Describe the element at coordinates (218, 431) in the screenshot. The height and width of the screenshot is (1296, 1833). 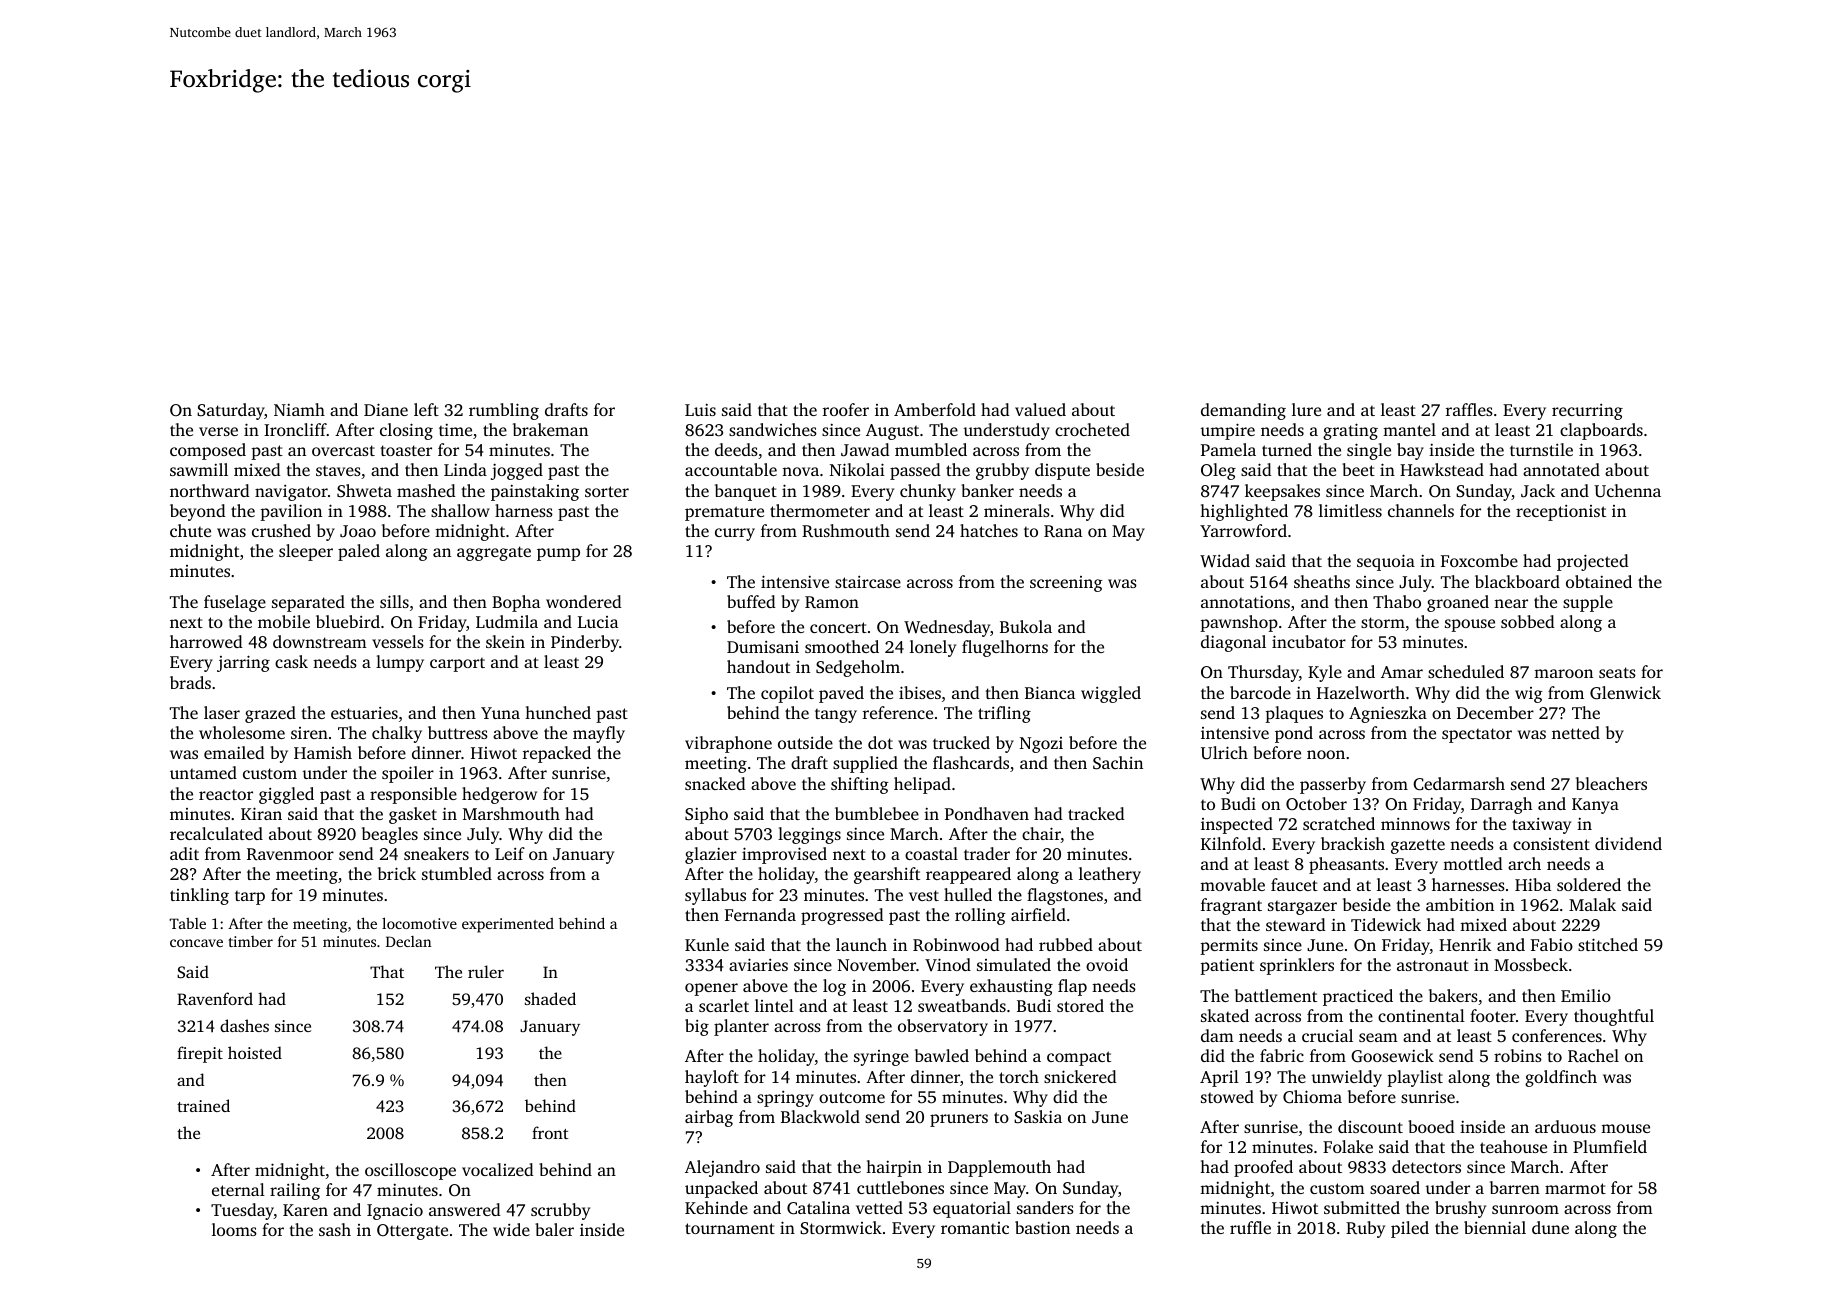
I see `verse` at that location.
